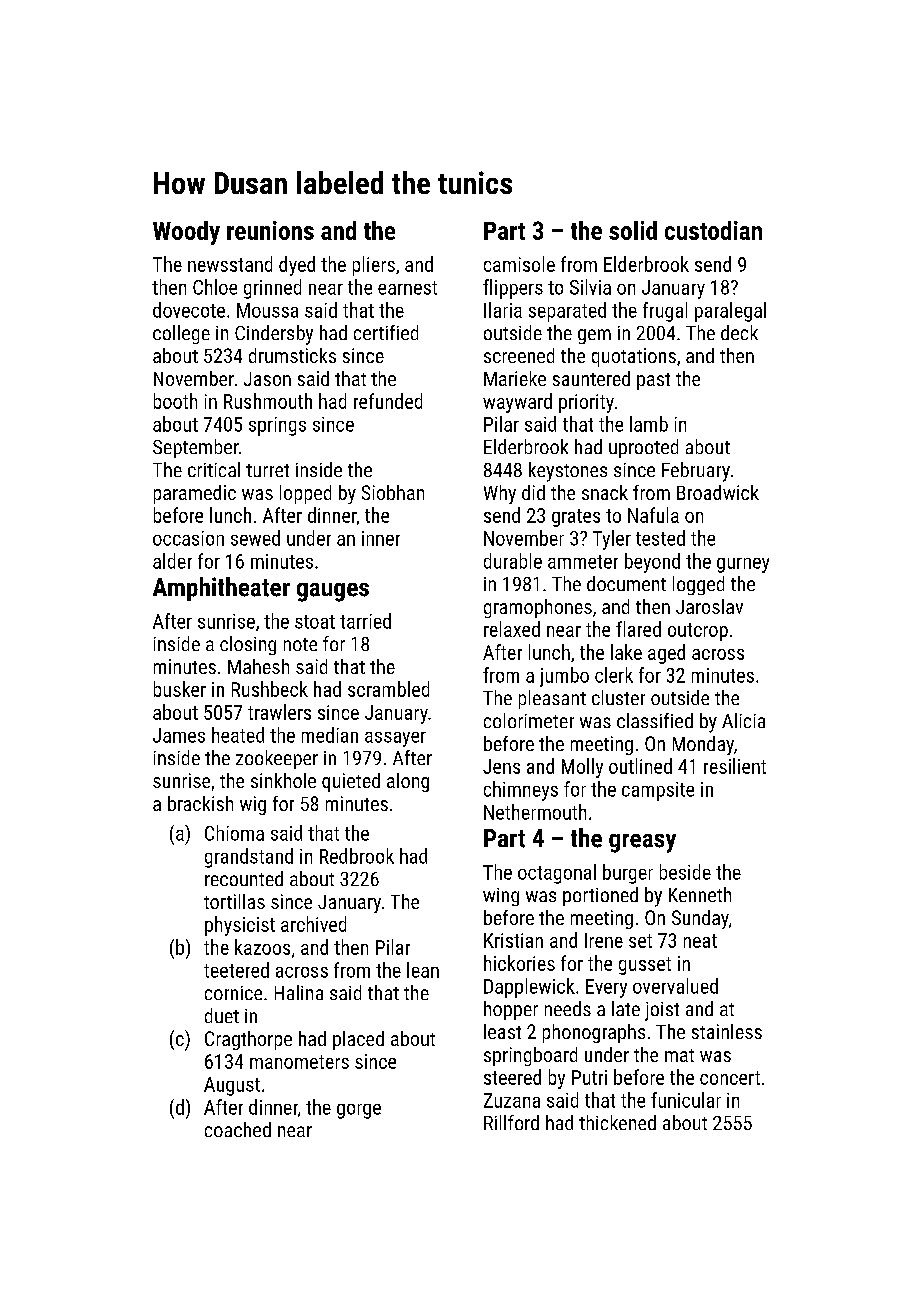 This image has height=1311, width=924. Describe the element at coordinates (357, 856) in the image. I see `Redbrook` at that location.
